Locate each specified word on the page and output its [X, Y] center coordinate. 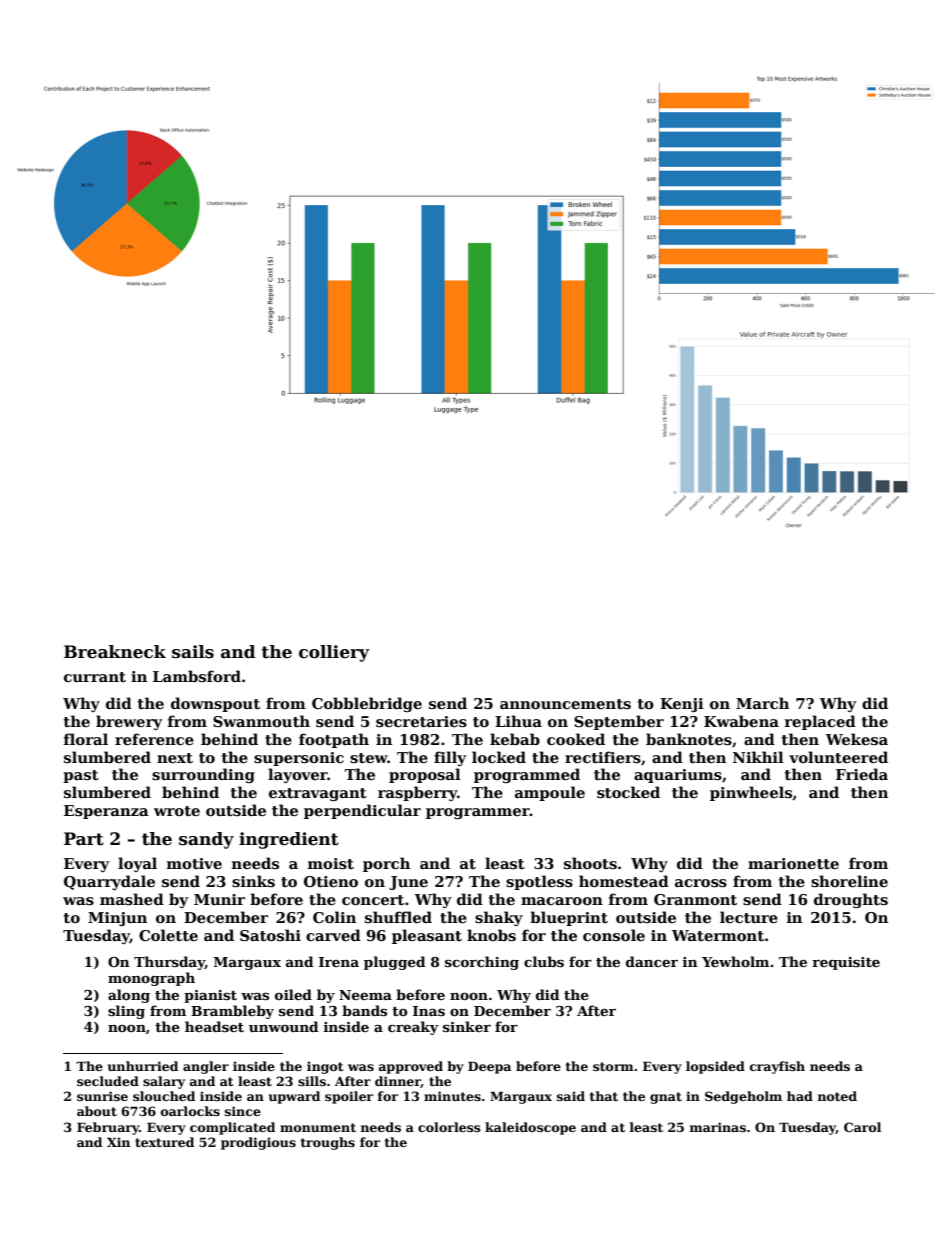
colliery [334, 653]
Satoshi [270, 935]
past [81, 776]
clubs [544, 961]
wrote [177, 811]
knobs [491, 935]
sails [193, 652]
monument [318, 1127]
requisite [846, 963]
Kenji [682, 705]
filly [450, 758]
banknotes [689, 739]
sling [126, 1012]
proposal [425, 775]
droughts [851, 900]
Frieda [862, 774]
